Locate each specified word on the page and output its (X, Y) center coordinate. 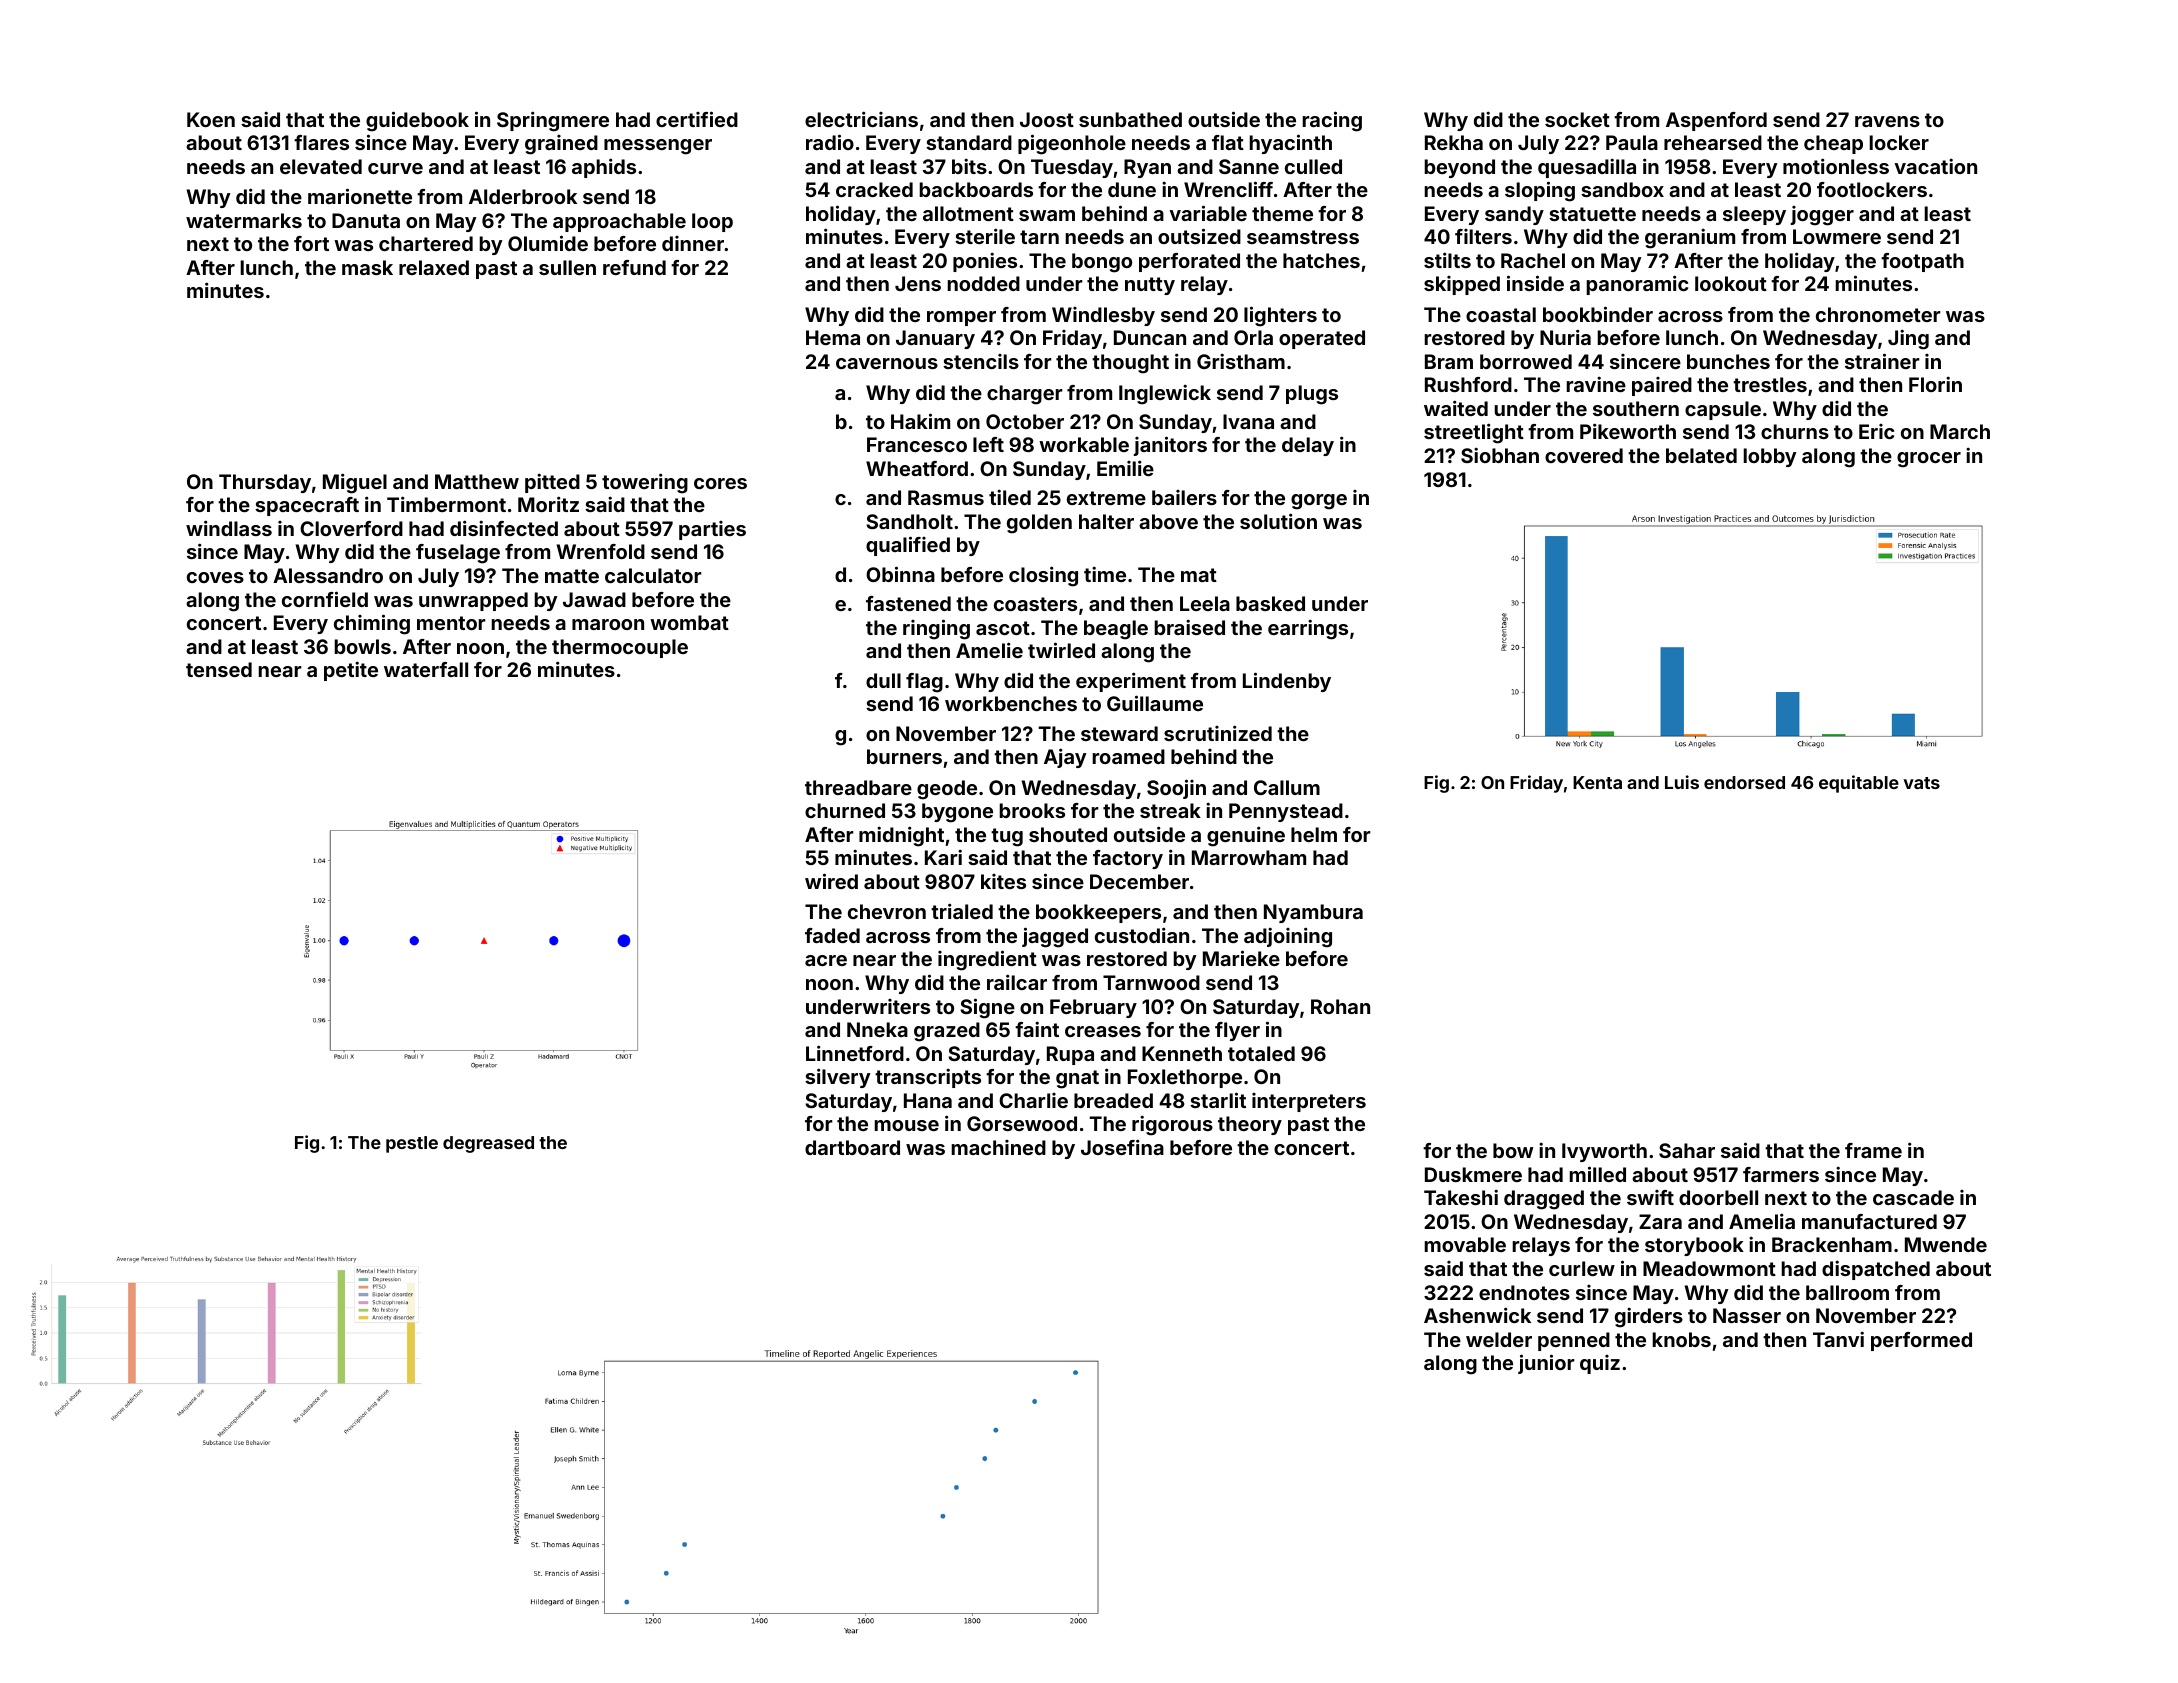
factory (1128, 859)
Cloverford (351, 528)
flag (924, 683)
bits (969, 166)
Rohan (1340, 1006)
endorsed (1744, 782)
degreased (488, 1144)
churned (845, 810)
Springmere (553, 121)
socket (1577, 119)
